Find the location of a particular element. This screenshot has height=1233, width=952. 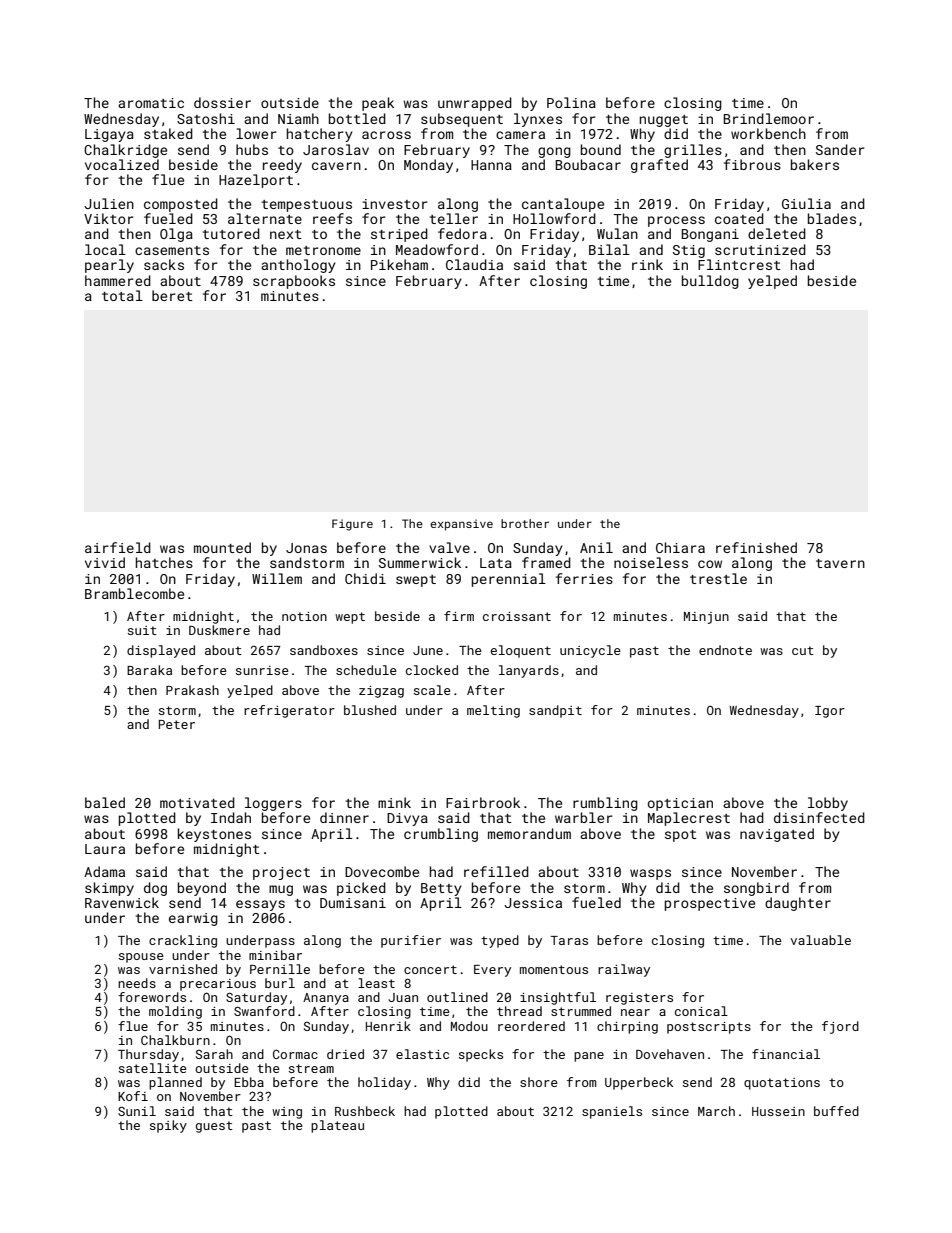

Kofi is located at coordinates (133, 1096).
